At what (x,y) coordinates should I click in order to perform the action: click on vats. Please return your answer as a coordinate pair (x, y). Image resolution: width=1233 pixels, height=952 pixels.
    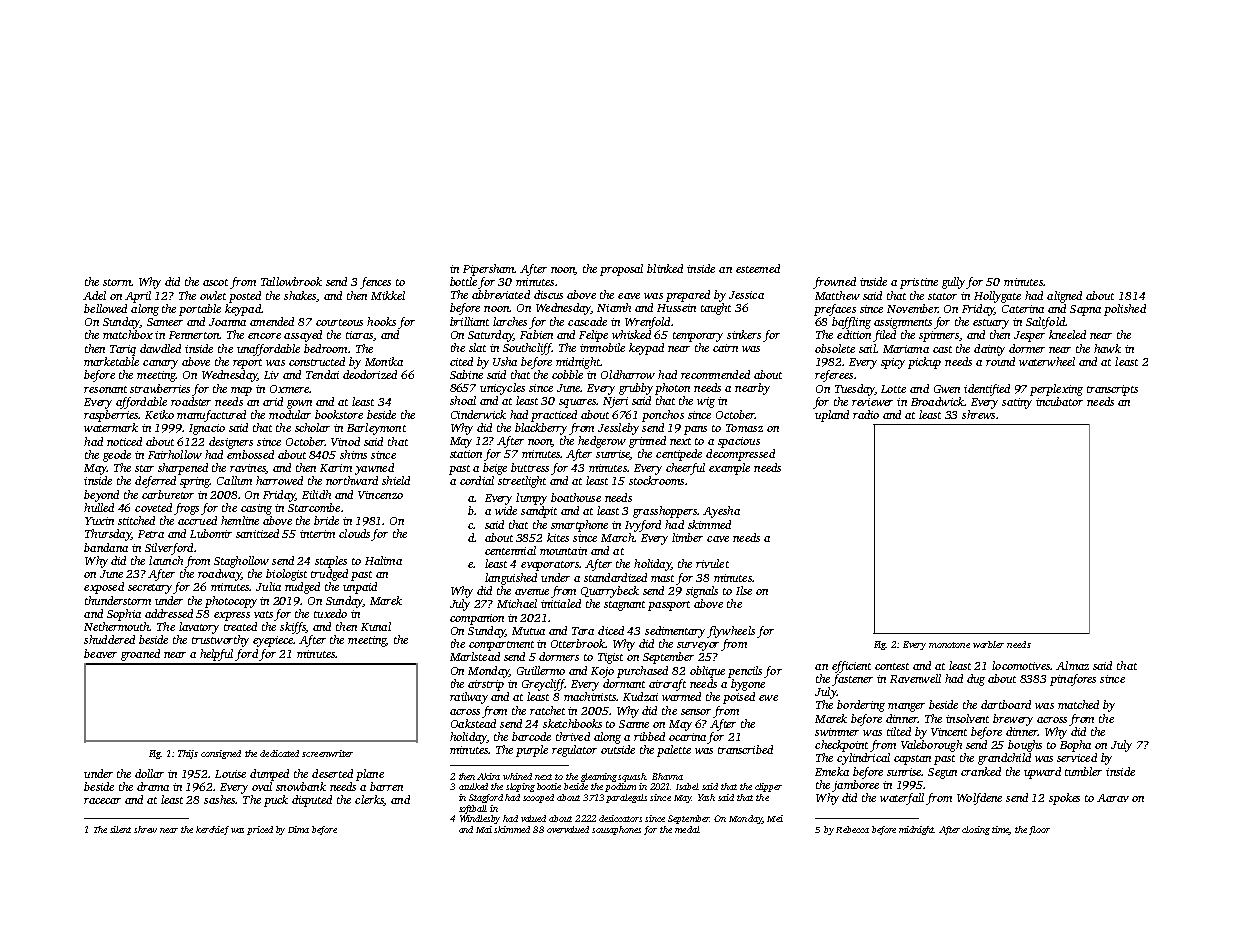
    Looking at the image, I should click on (263, 614).
